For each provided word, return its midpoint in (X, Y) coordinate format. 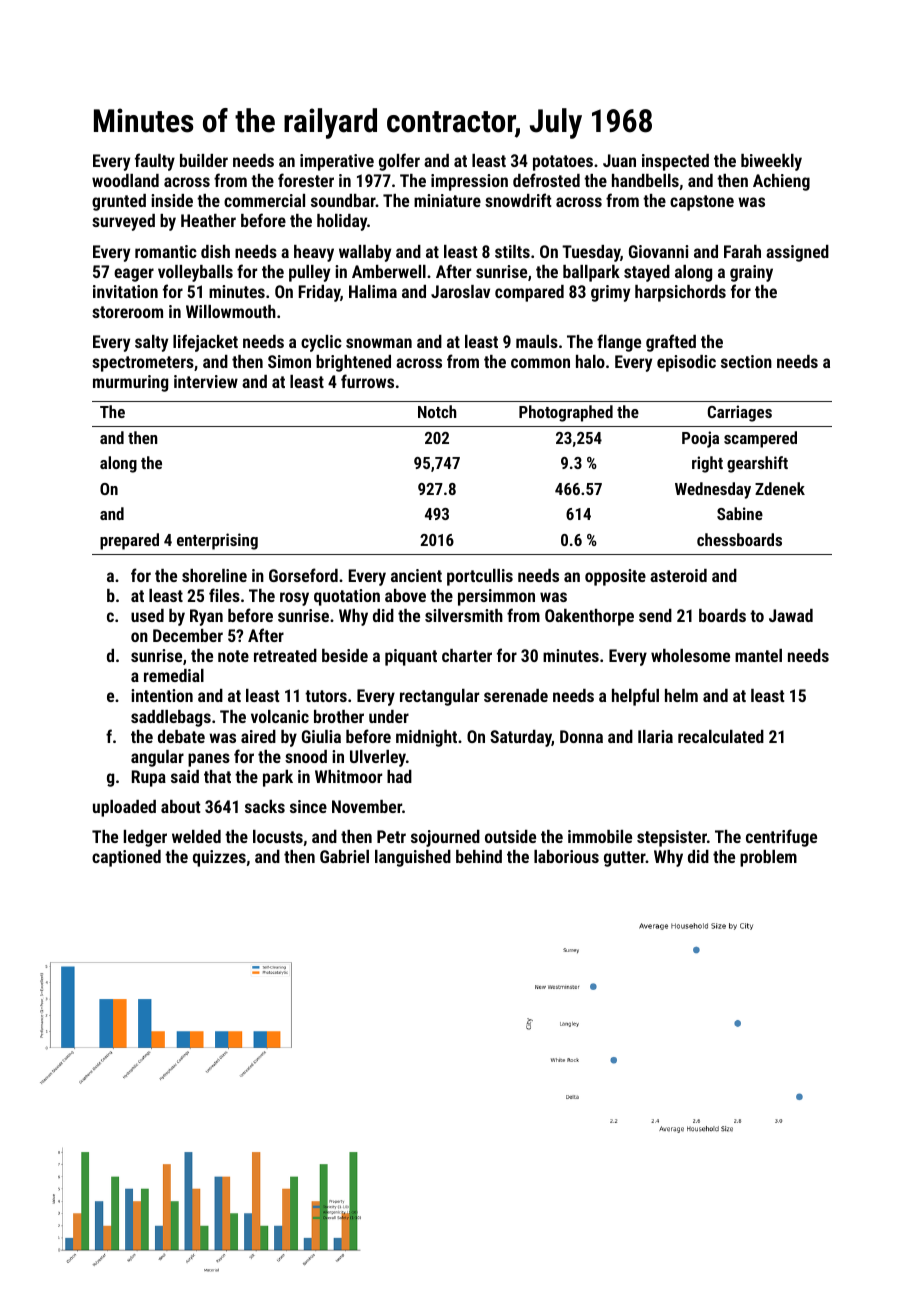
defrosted (546, 180)
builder (204, 160)
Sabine (740, 513)
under (389, 716)
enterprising (217, 541)
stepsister (672, 838)
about (180, 806)
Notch (437, 411)
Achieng (781, 182)
